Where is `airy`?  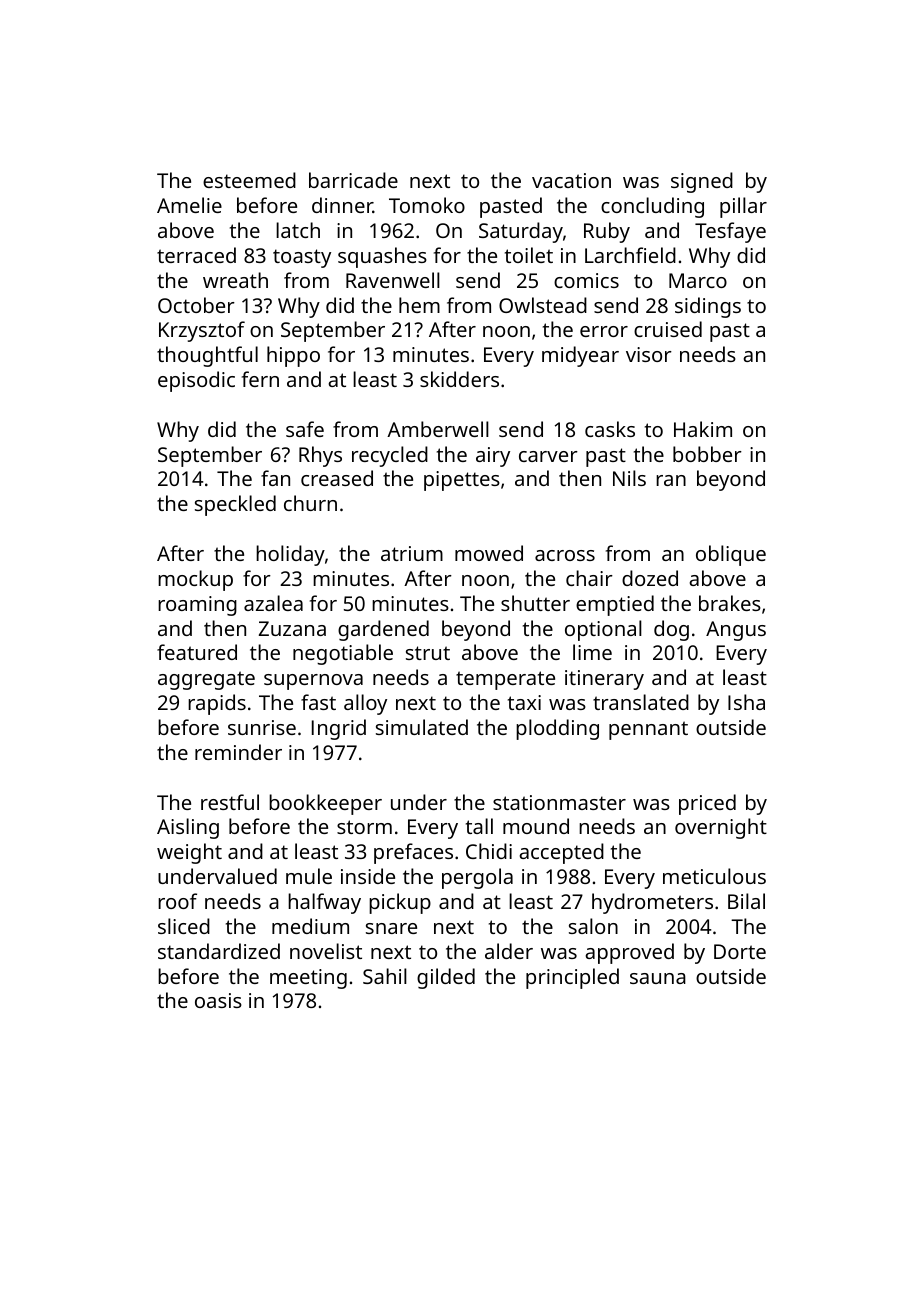 airy is located at coordinates (493, 457).
